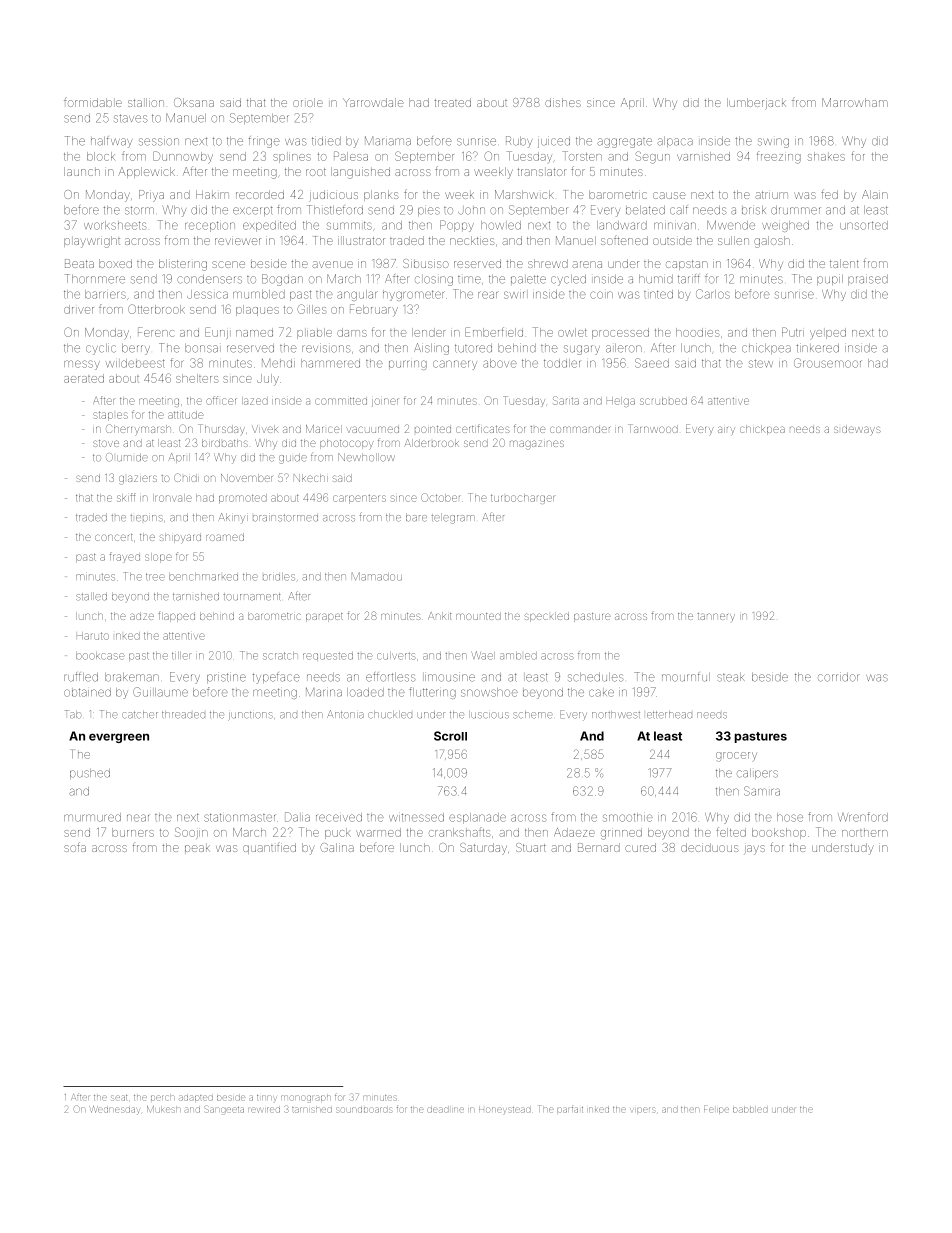 Image resolution: width=952 pixels, height=1233 pixels. I want to click on jays, so click(755, 850).
